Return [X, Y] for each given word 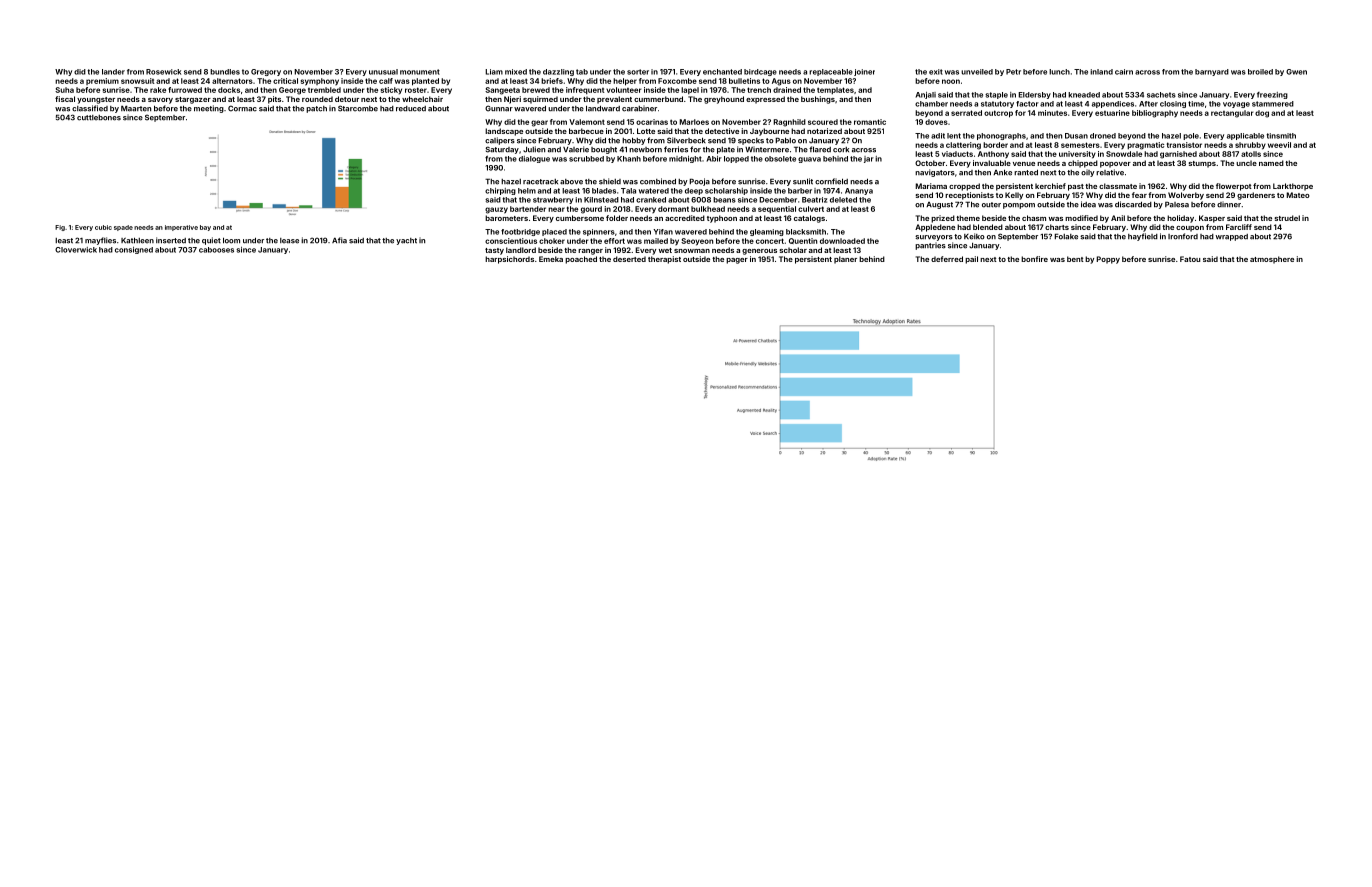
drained [787, 90]
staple [996, 95]
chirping [500, 191]
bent [1075, 259]
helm [527, 191]
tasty [494, 251]
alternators [232, 81]
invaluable [992, 163]
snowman [692, 251]
